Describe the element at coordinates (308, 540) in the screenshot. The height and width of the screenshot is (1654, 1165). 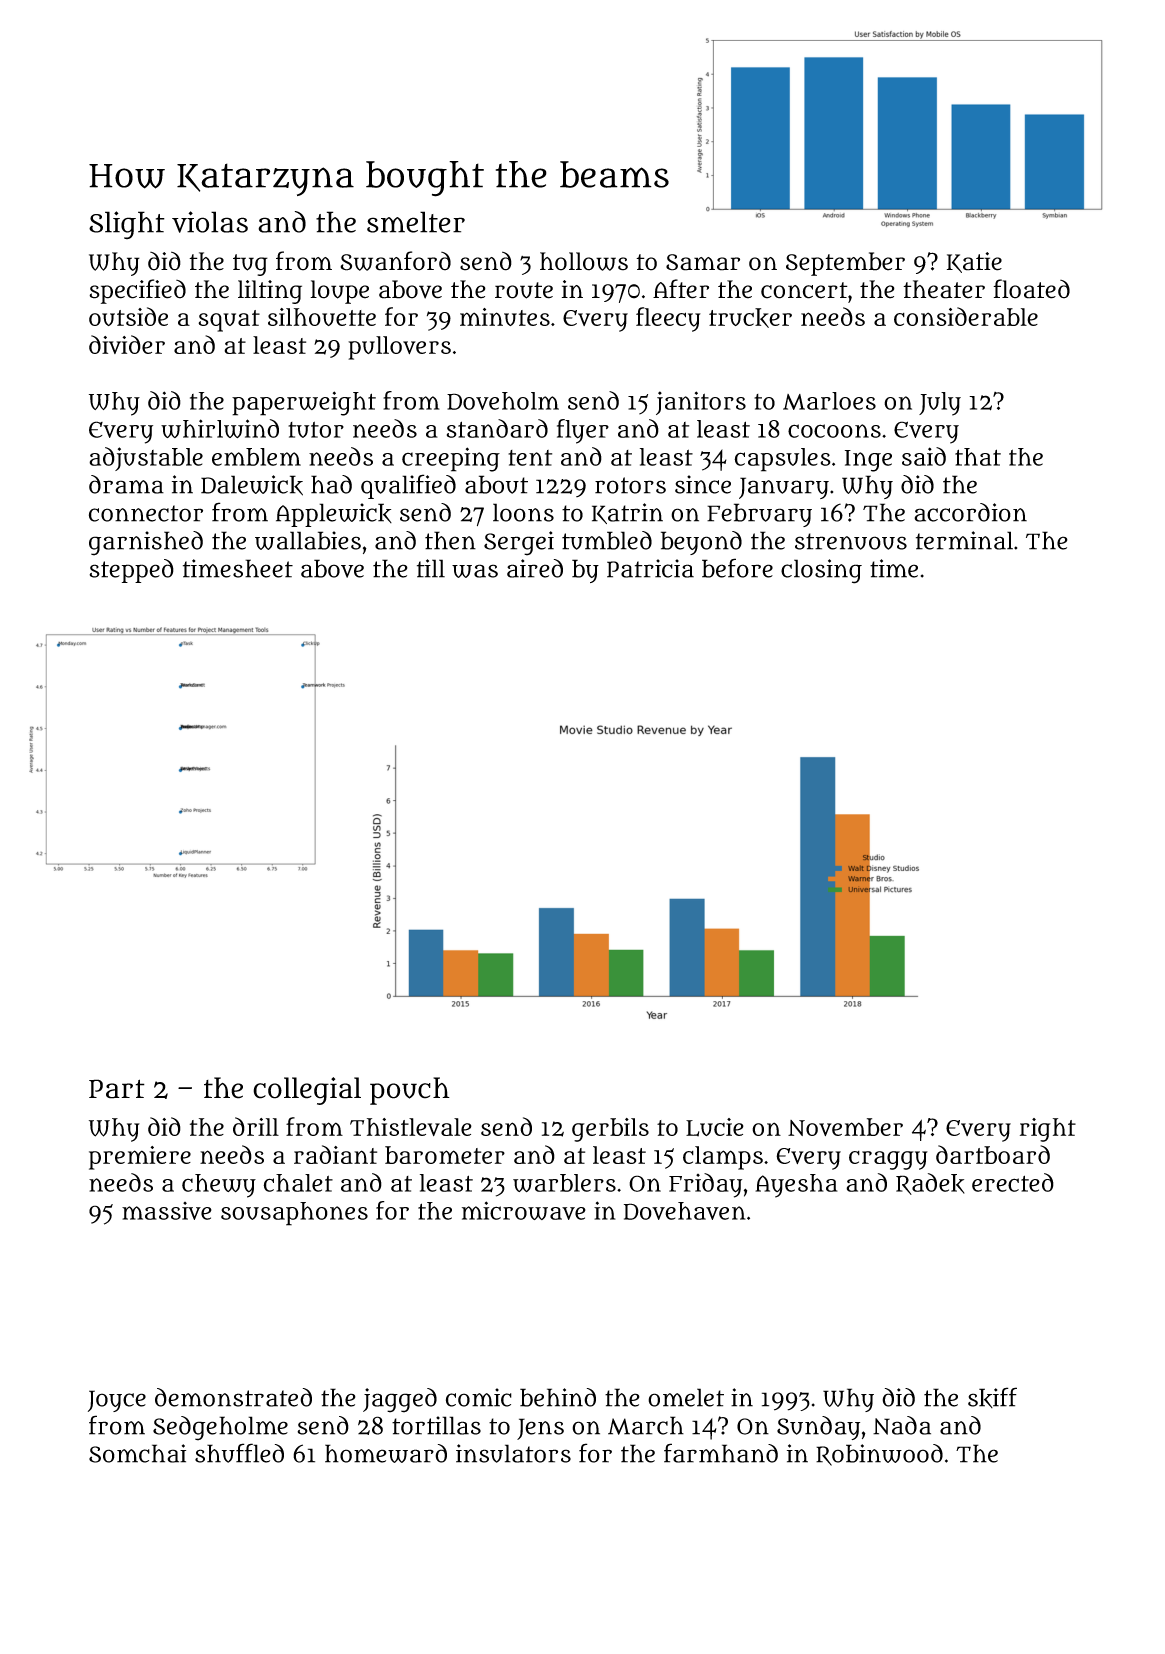
I see `wallabies` at that location.
